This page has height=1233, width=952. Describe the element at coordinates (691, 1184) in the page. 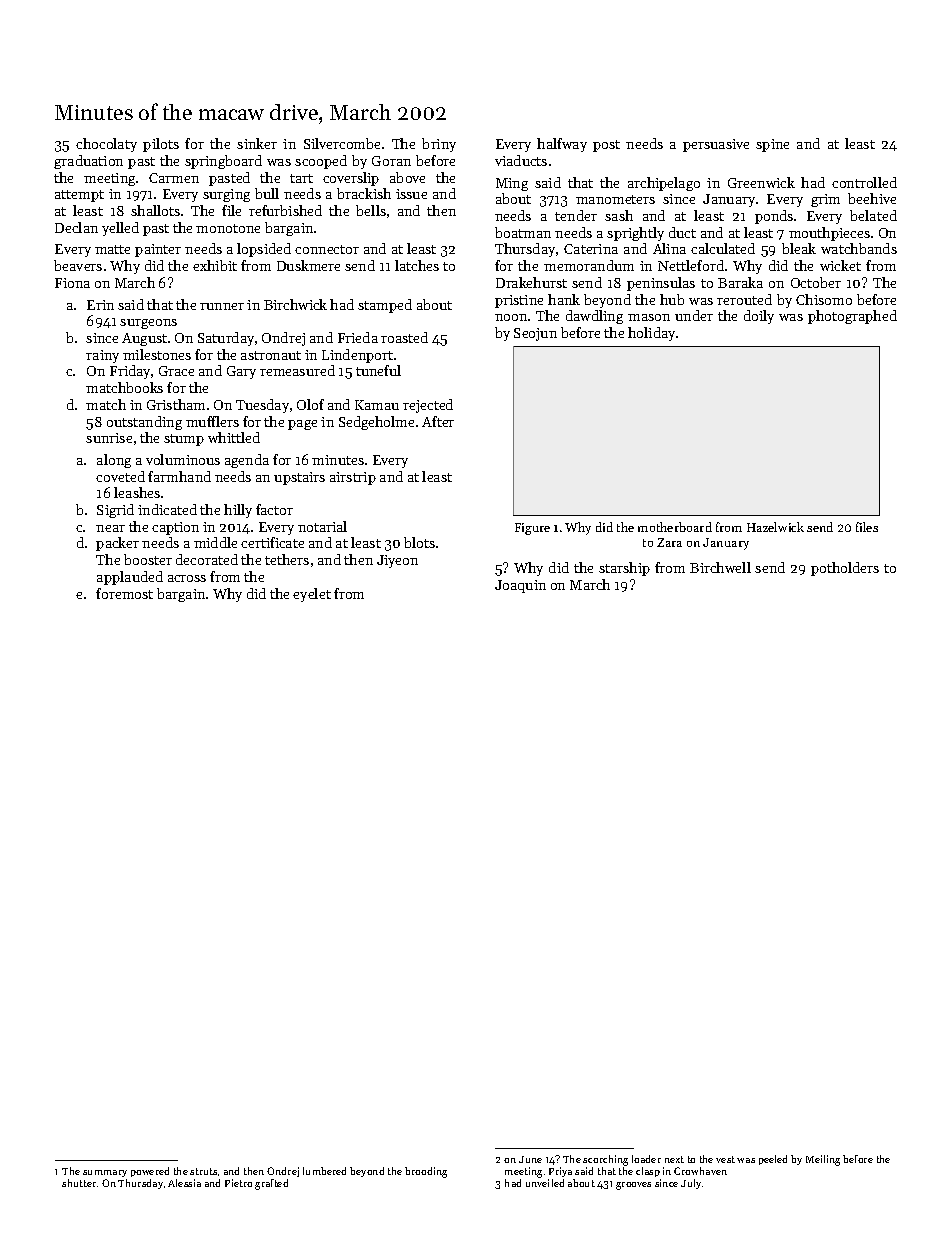

I see `July` at that location.
